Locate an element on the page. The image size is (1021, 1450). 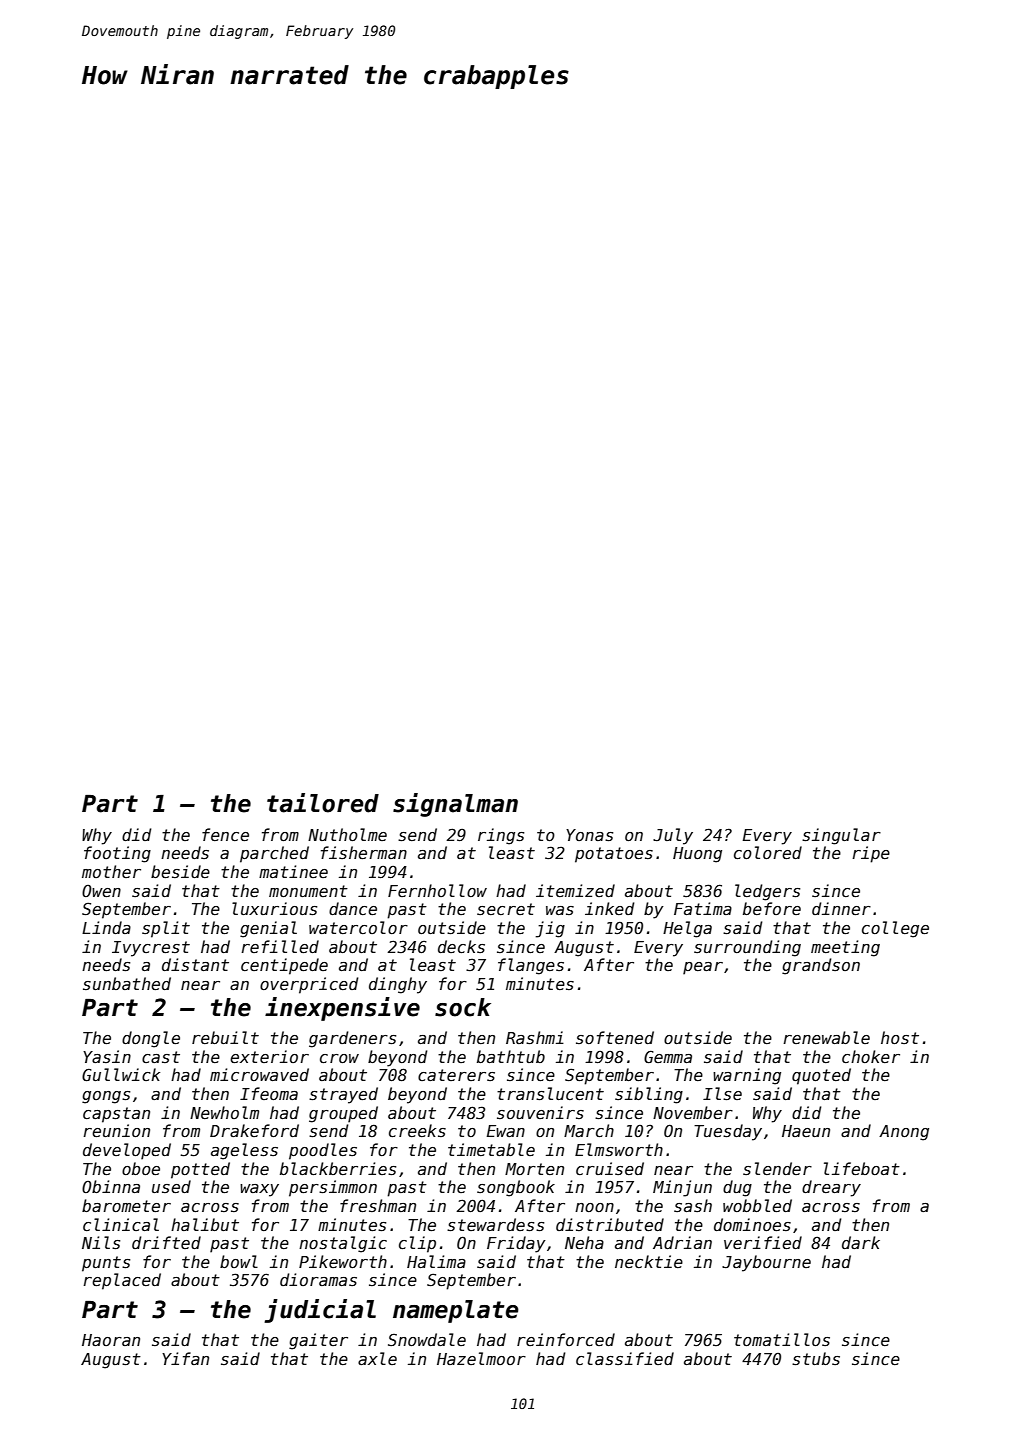
Gullwick is located at coordinates (121, 1075).
